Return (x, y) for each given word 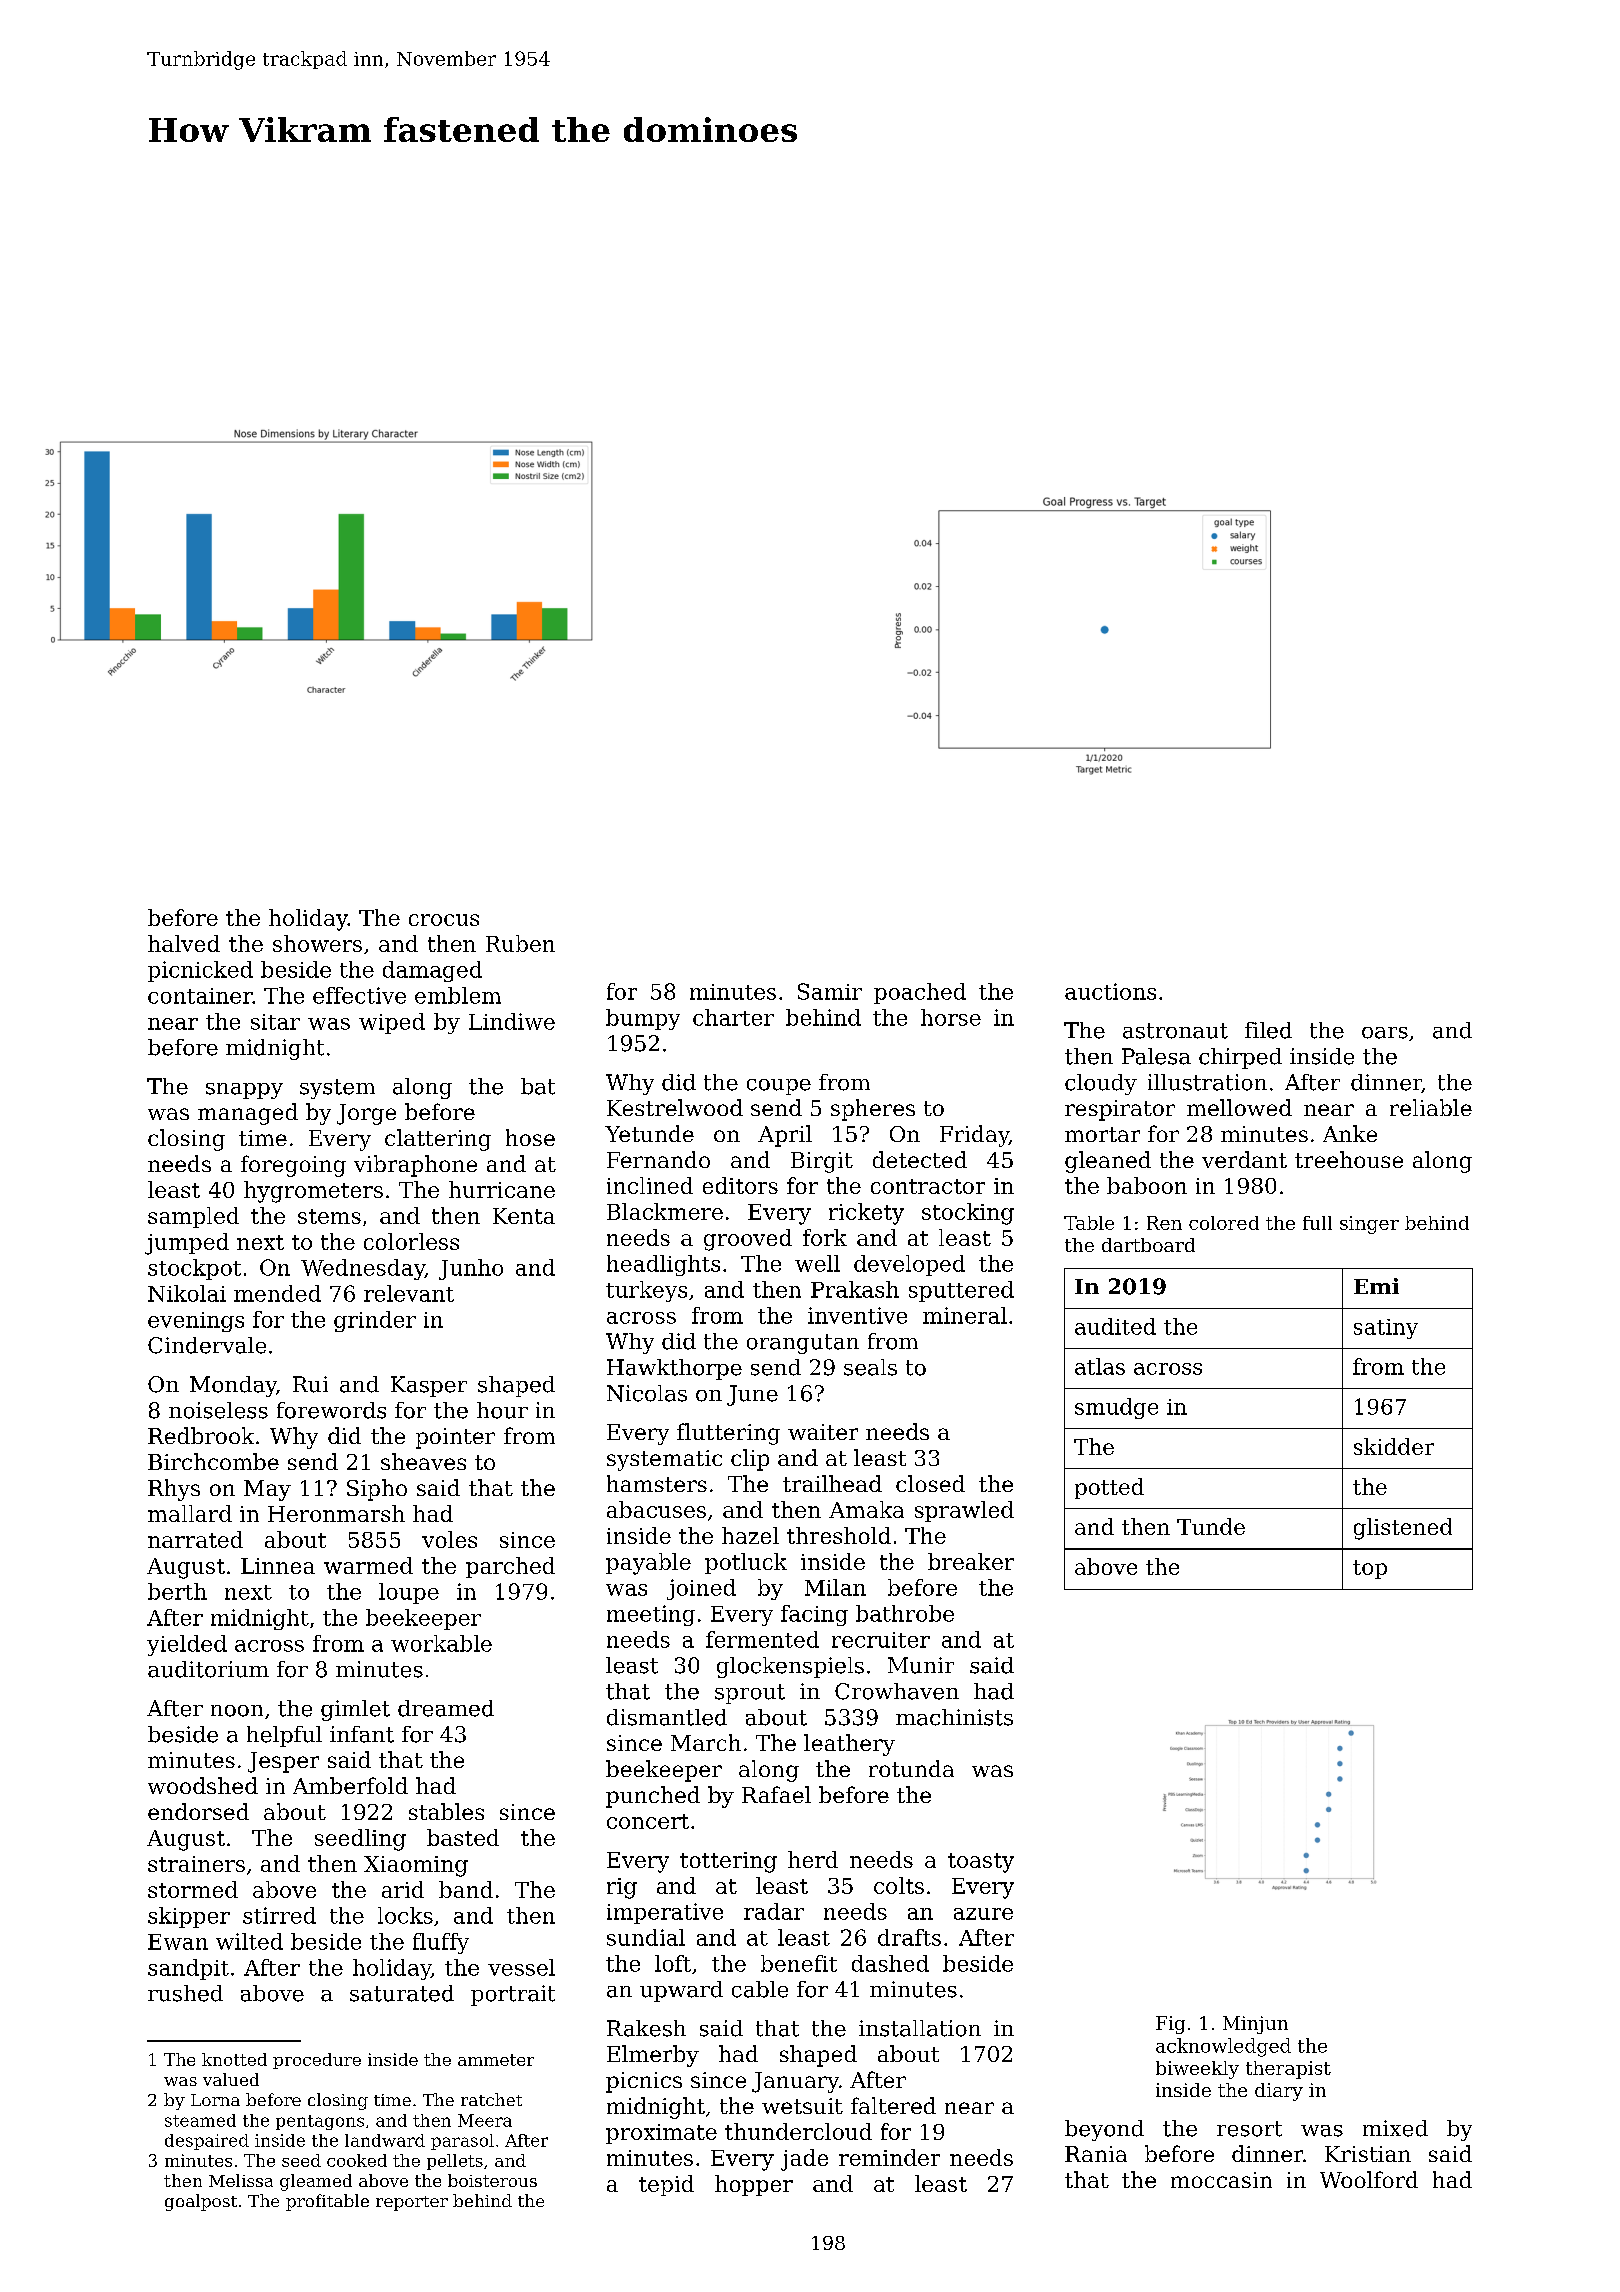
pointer (455, 1438)
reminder (889, 2157)
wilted (249, 1941)
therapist (1288, 2070)
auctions (1110, 991)
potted (1109, 1488)
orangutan (803, 1344)
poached (920, 993)
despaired (207, 2142)
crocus (444, 920)
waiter (823, 1432)
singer (1369, 1225)
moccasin (1221, 2180)
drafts (909, 1937)
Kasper (429, 1386)
